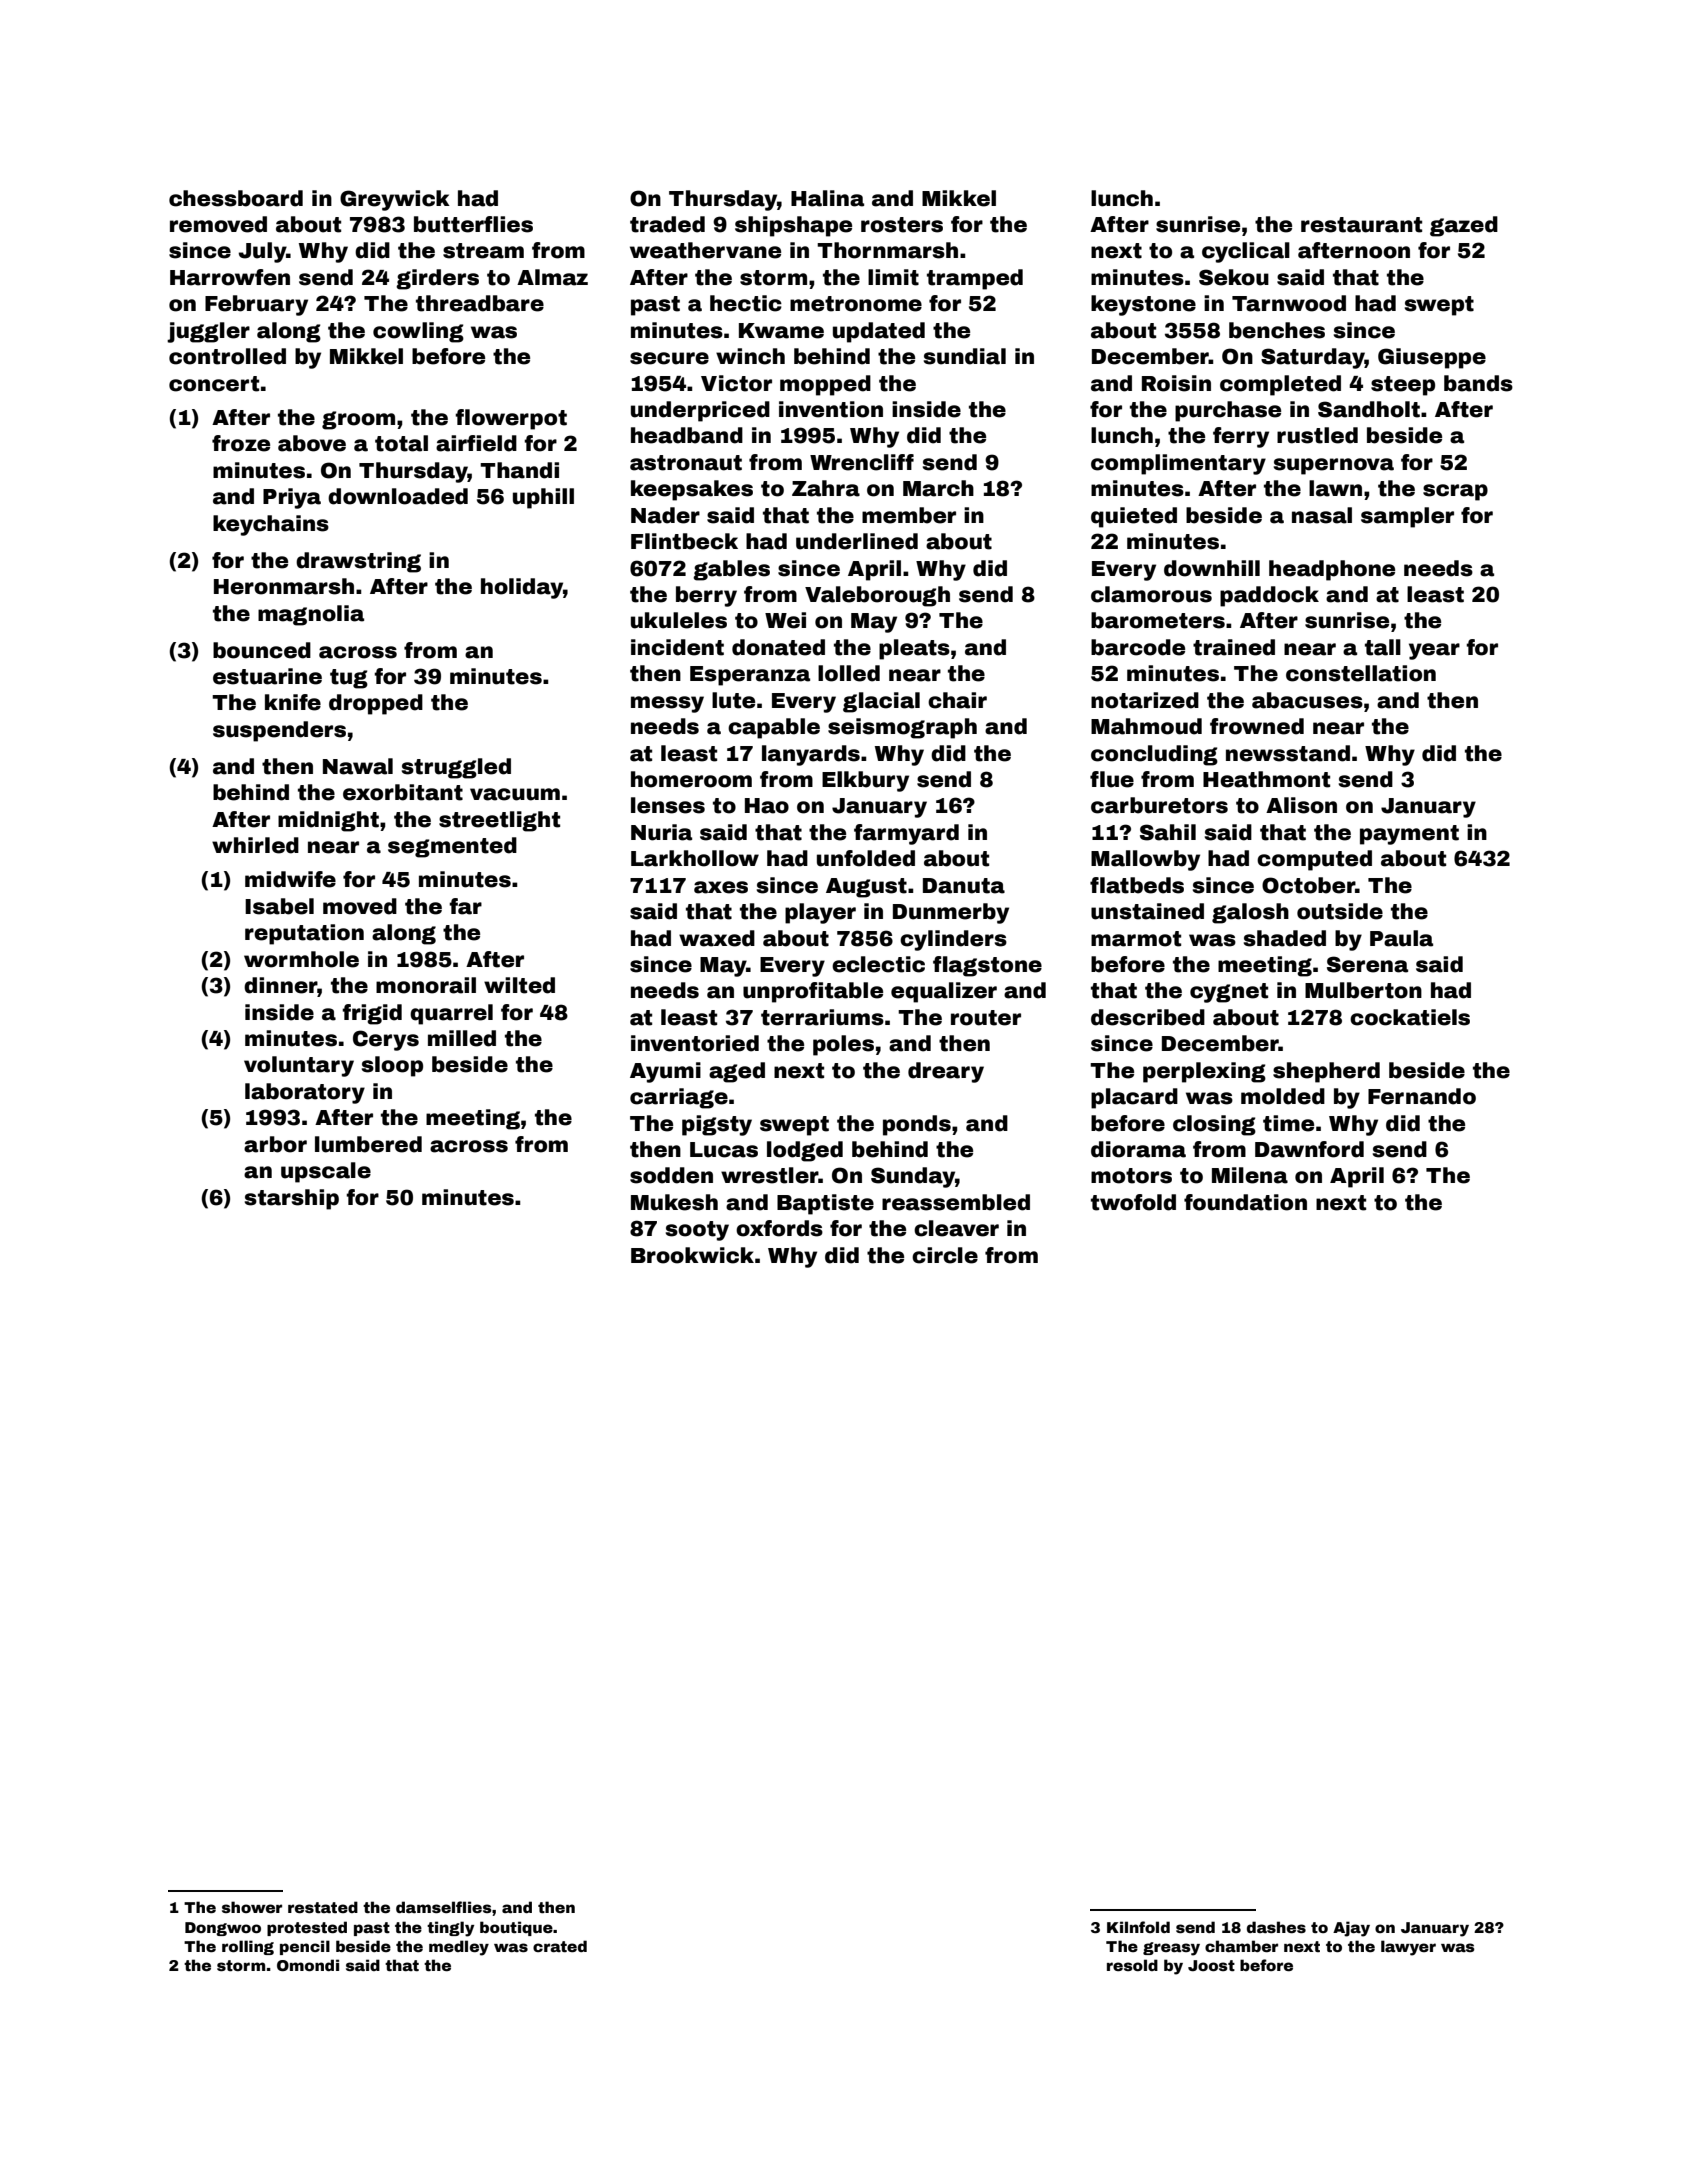 This screenshot has width=1683, height=2178. Describe the element at coordinates (456, 768) in the screenshot. I see `struggled` at that location.
